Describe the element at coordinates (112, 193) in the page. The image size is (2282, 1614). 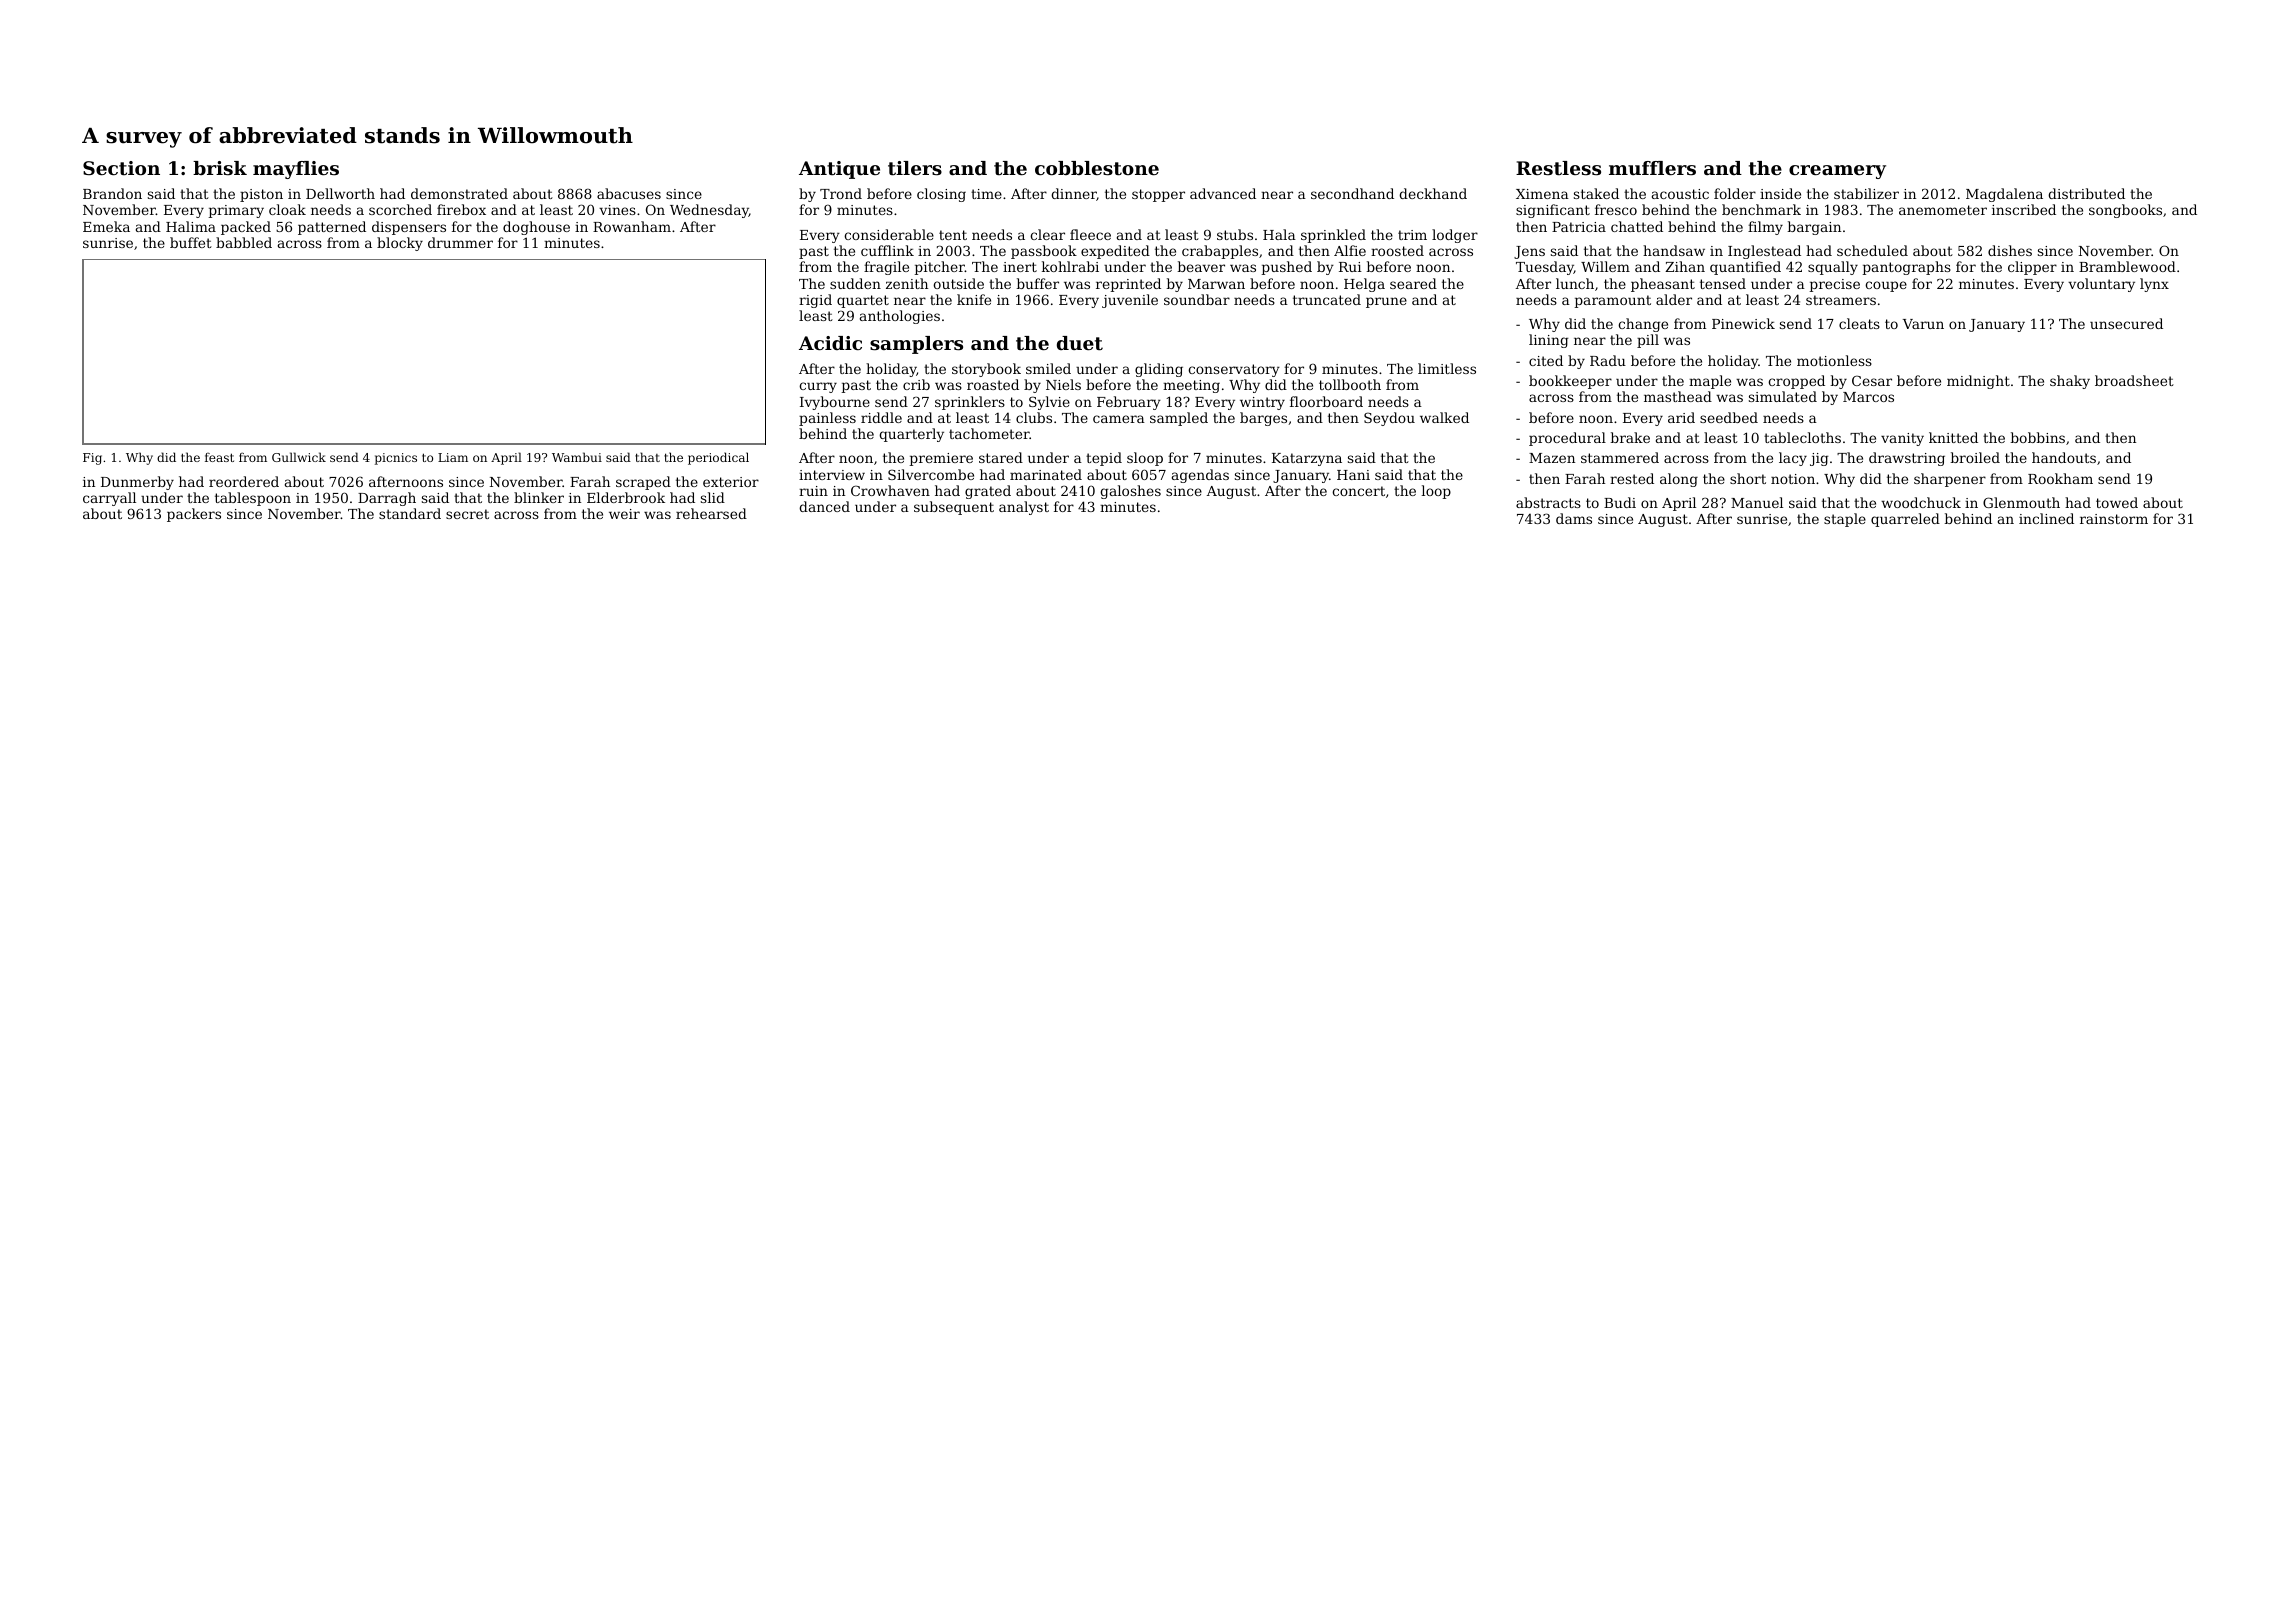
I see `Brandon` at that location.
